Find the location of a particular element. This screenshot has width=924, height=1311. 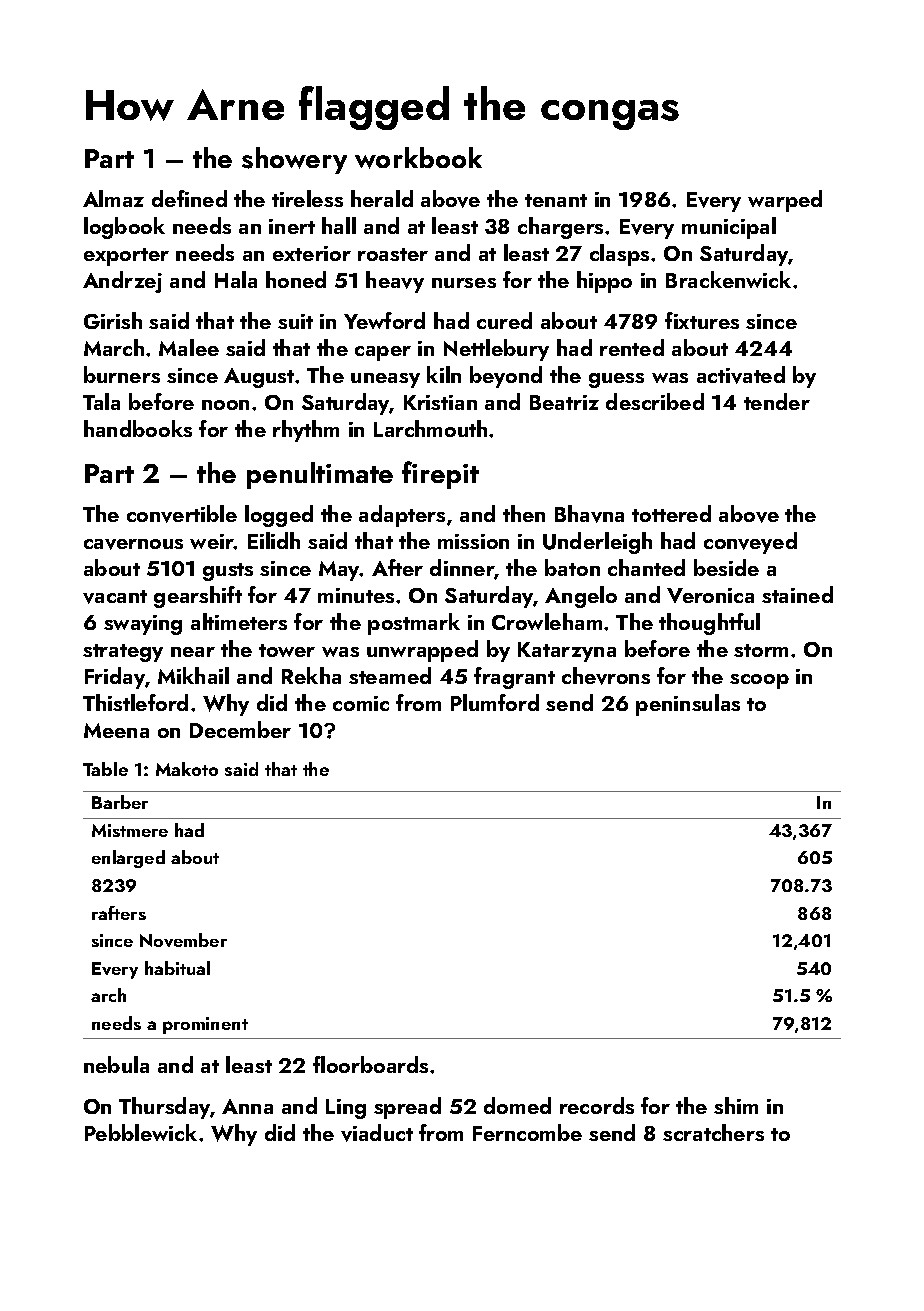

shim is located at coordinates (736, 1105).
